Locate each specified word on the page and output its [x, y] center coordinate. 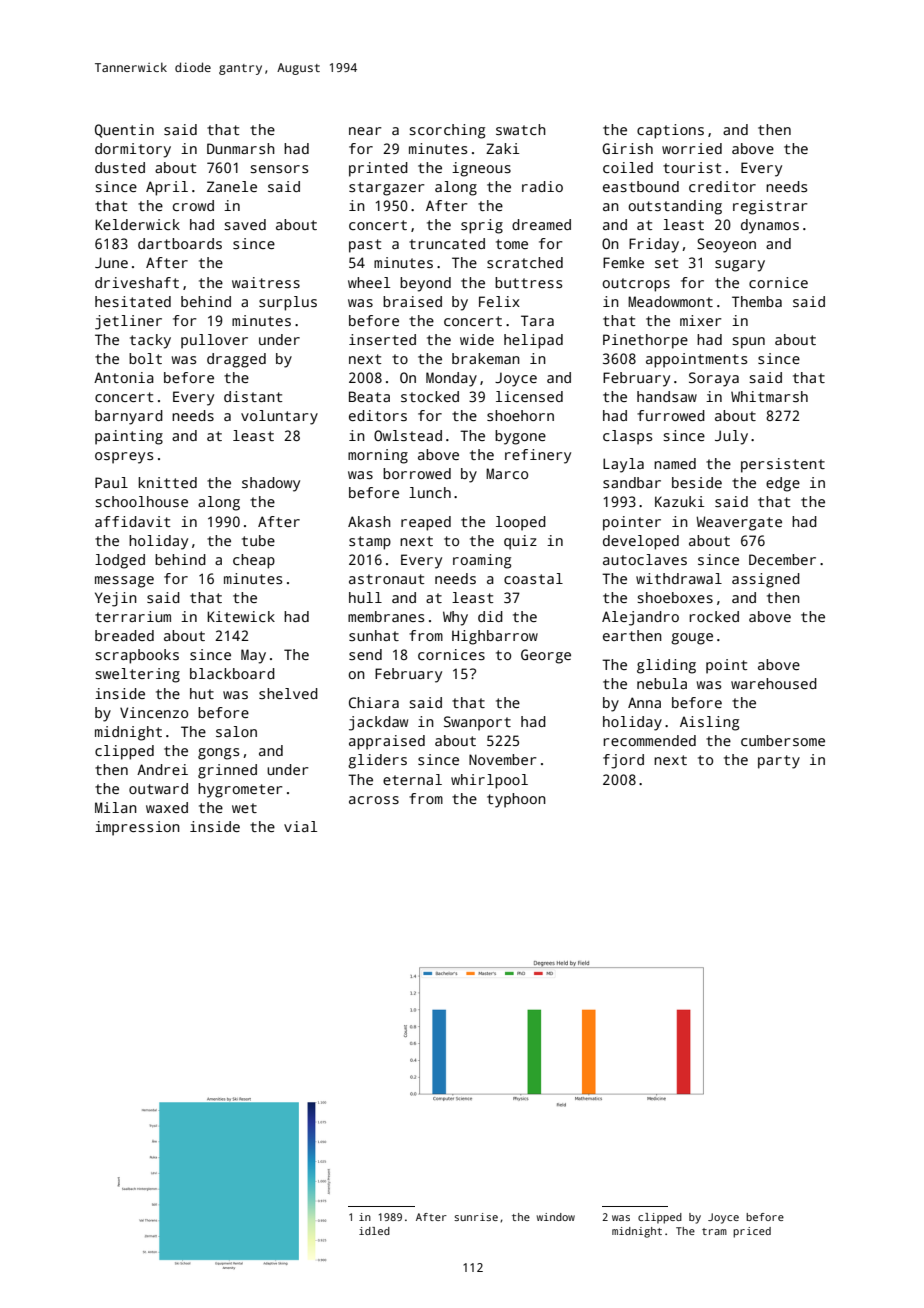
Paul [111, 482]
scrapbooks [137, 656]
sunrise [476, 1217]
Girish [627, 148]
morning [378, 456]
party [779, 762]
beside [697, 482]
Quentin [124, 131]
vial [300, 826]
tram [714, 1231]
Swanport [477, 723]
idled [374, 1231]
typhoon [516, 800]
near [365, 131]
